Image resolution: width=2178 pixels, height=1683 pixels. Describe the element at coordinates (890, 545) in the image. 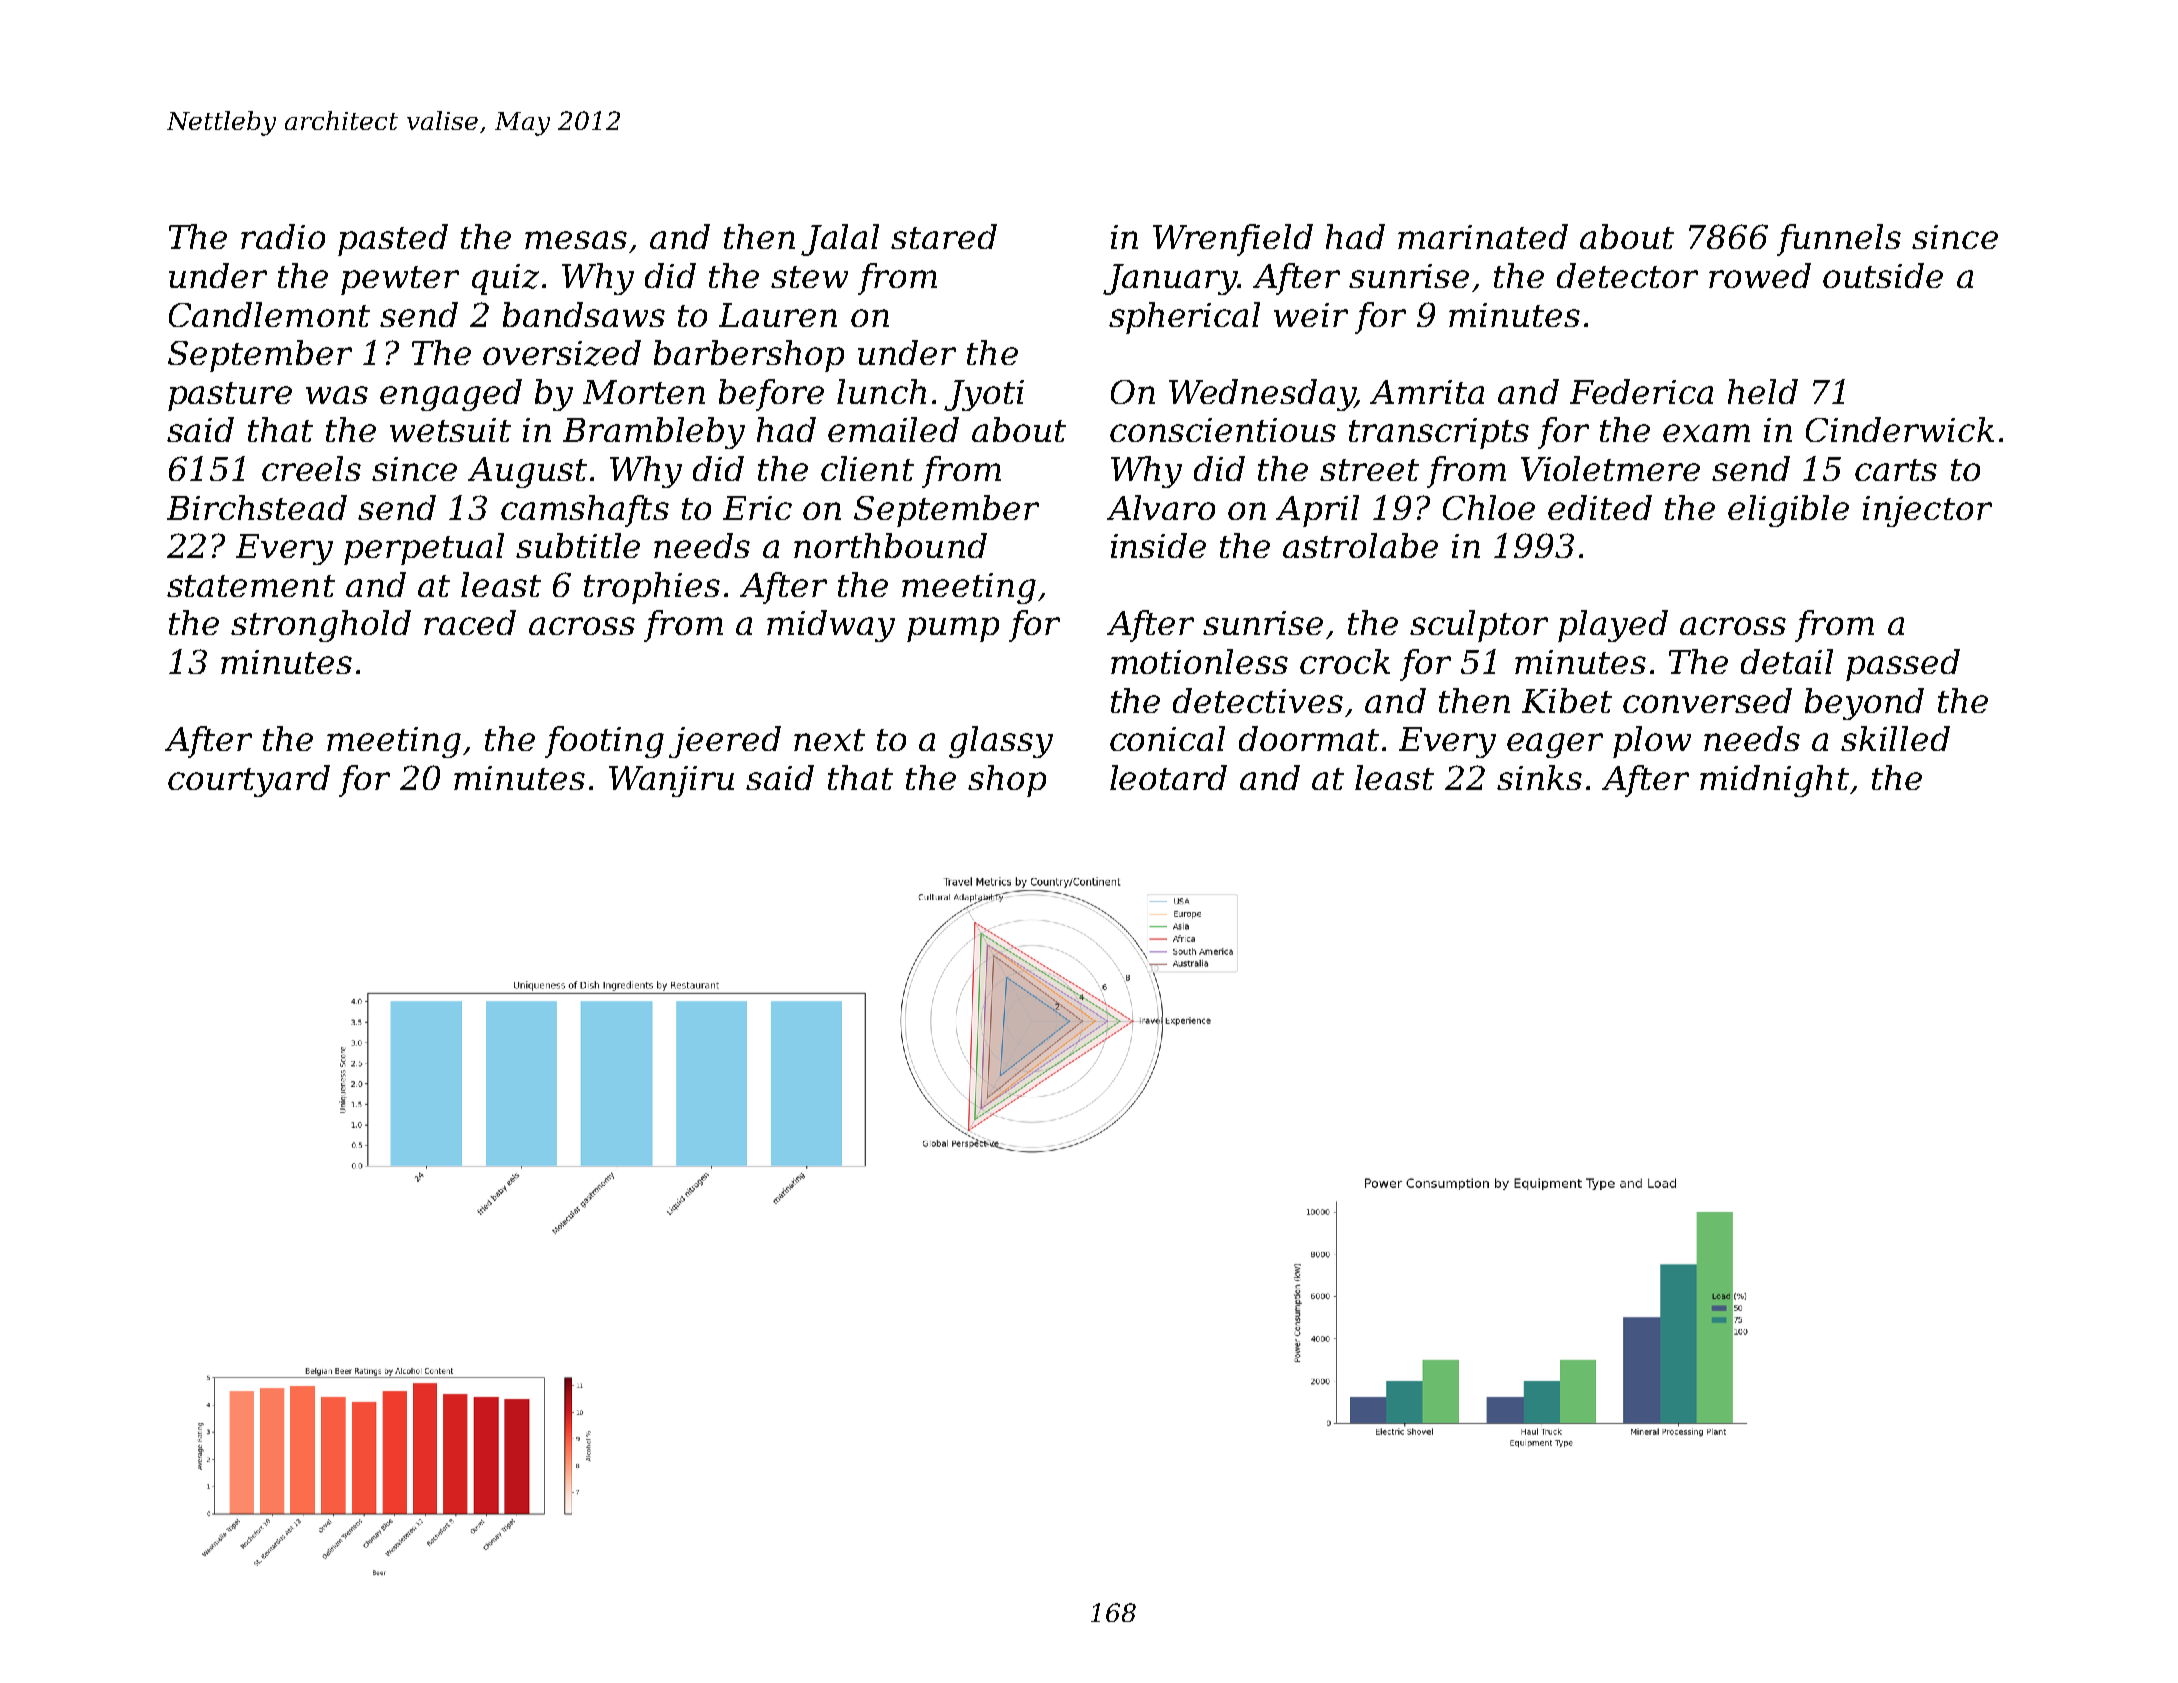

I see `northbound` at that location.
